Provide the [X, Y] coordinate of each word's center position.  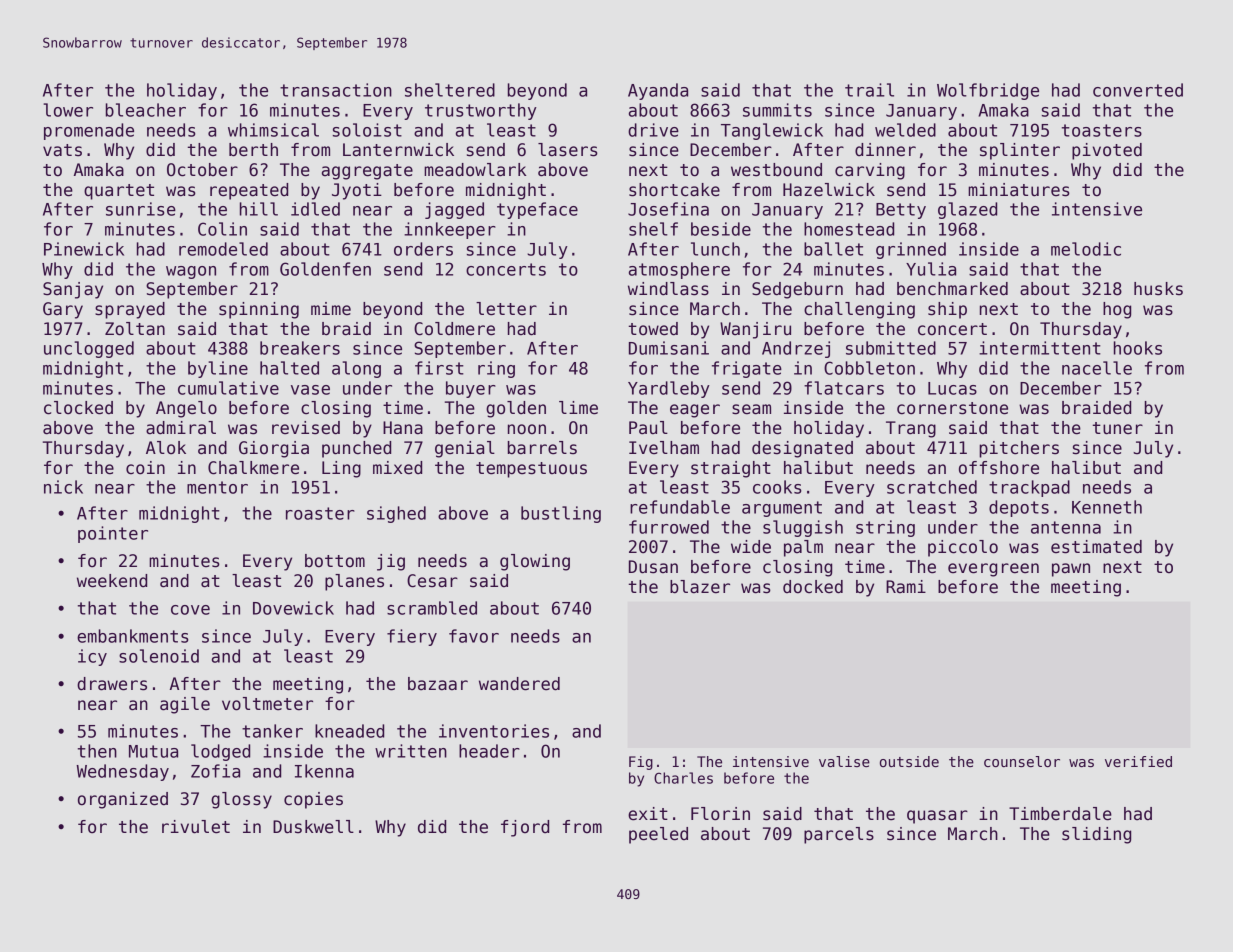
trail [869, 90]
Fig [641, 763]
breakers [300, 348]
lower [68, 110]
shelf [653, 229]
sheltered [450, 90]
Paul [648, 428]
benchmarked [952, 289]
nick [63, 487]
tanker [272, 731]
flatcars [844, 388]
